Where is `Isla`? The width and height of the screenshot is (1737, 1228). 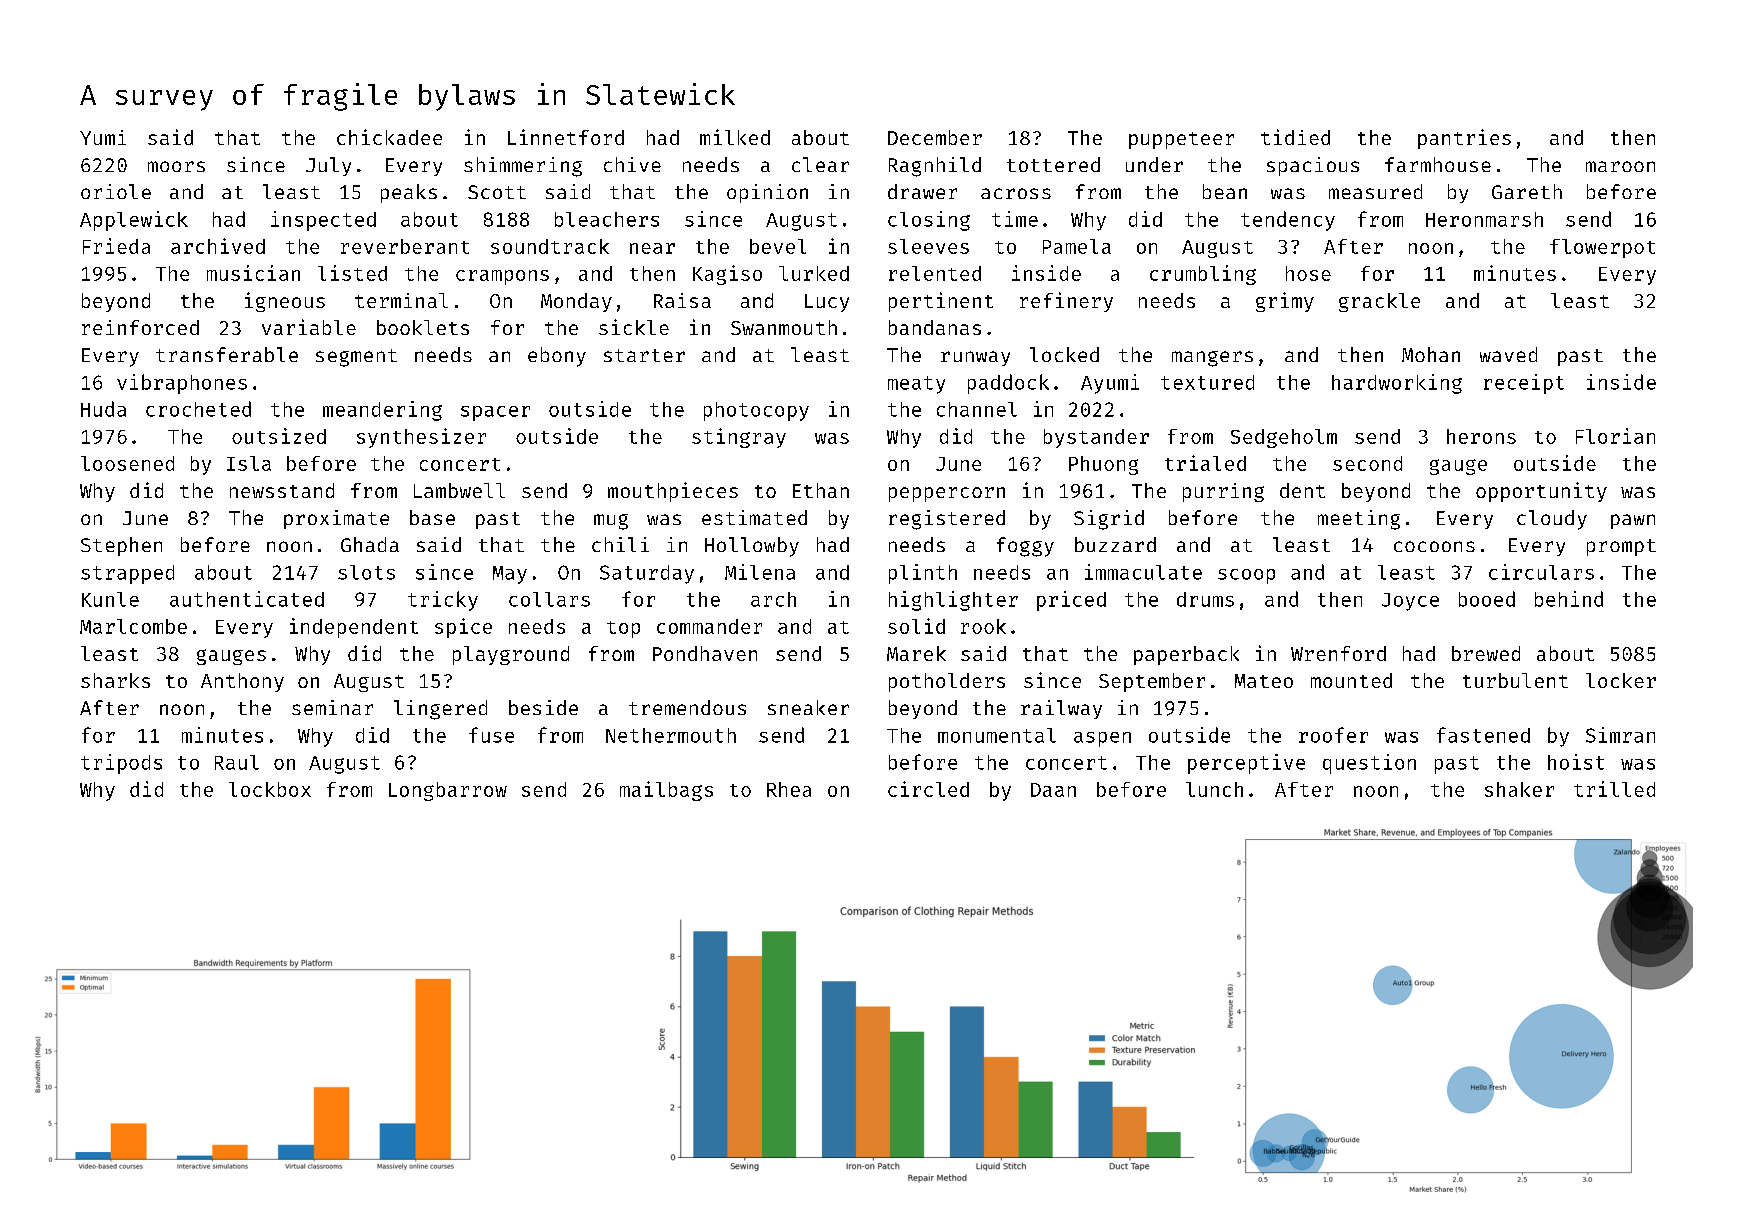
Isla is located at coordinates (249, 463).
